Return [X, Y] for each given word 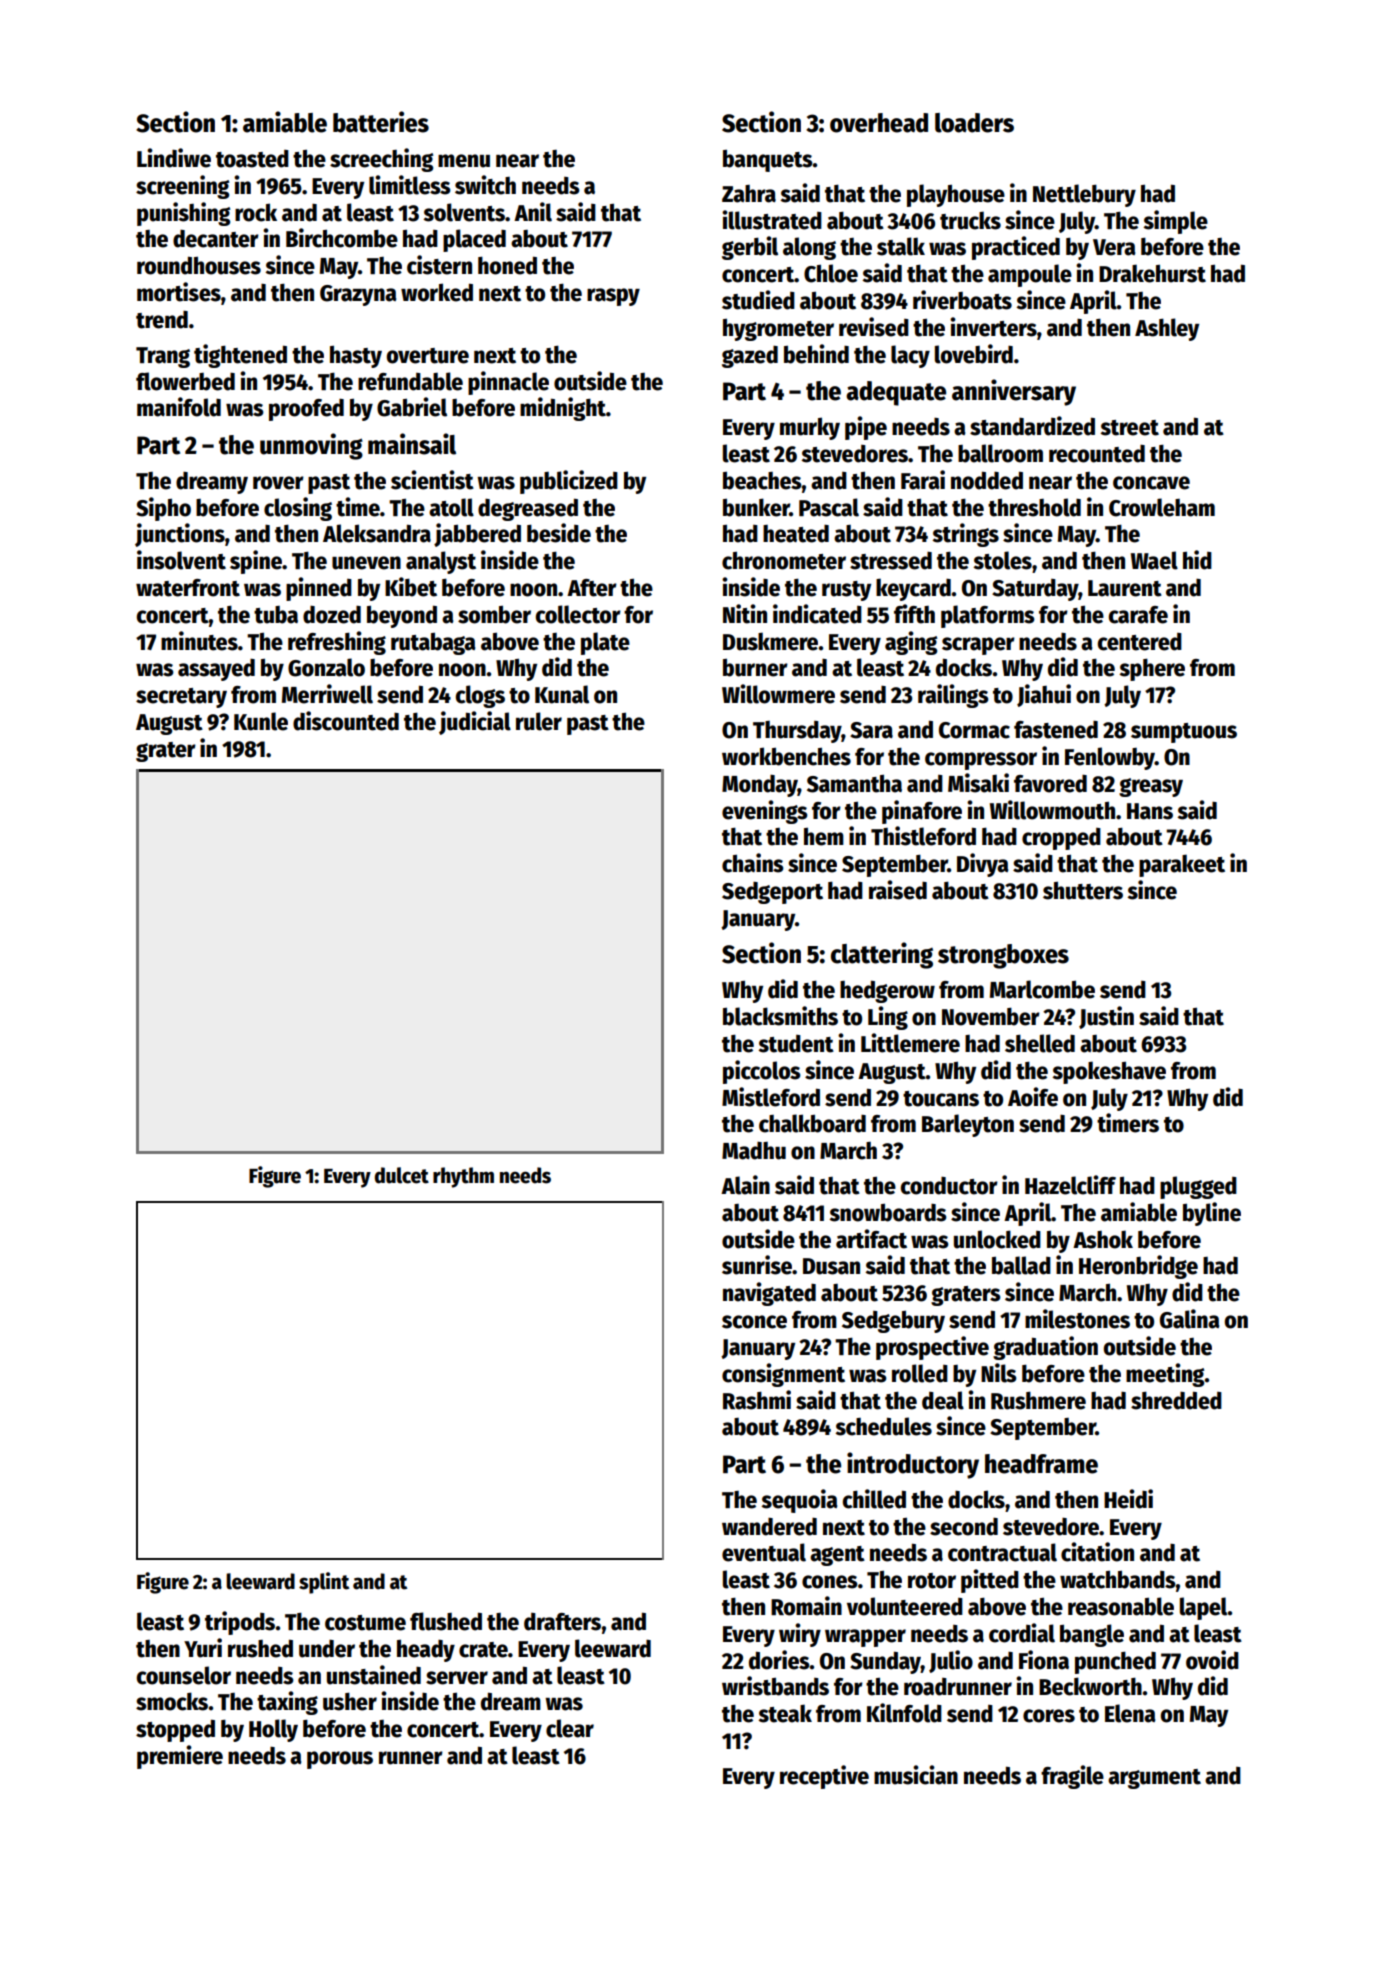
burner [755, 668]
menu [464, 161]
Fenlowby [1110, 758]
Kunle [261, 721]
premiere [180, 1757]
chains [753, 863]
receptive [824, 1777]
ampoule [1030, 275]
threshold [1034, 507]
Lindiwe [174, 158]
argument [1154, 1779]
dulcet [402, 1175]
